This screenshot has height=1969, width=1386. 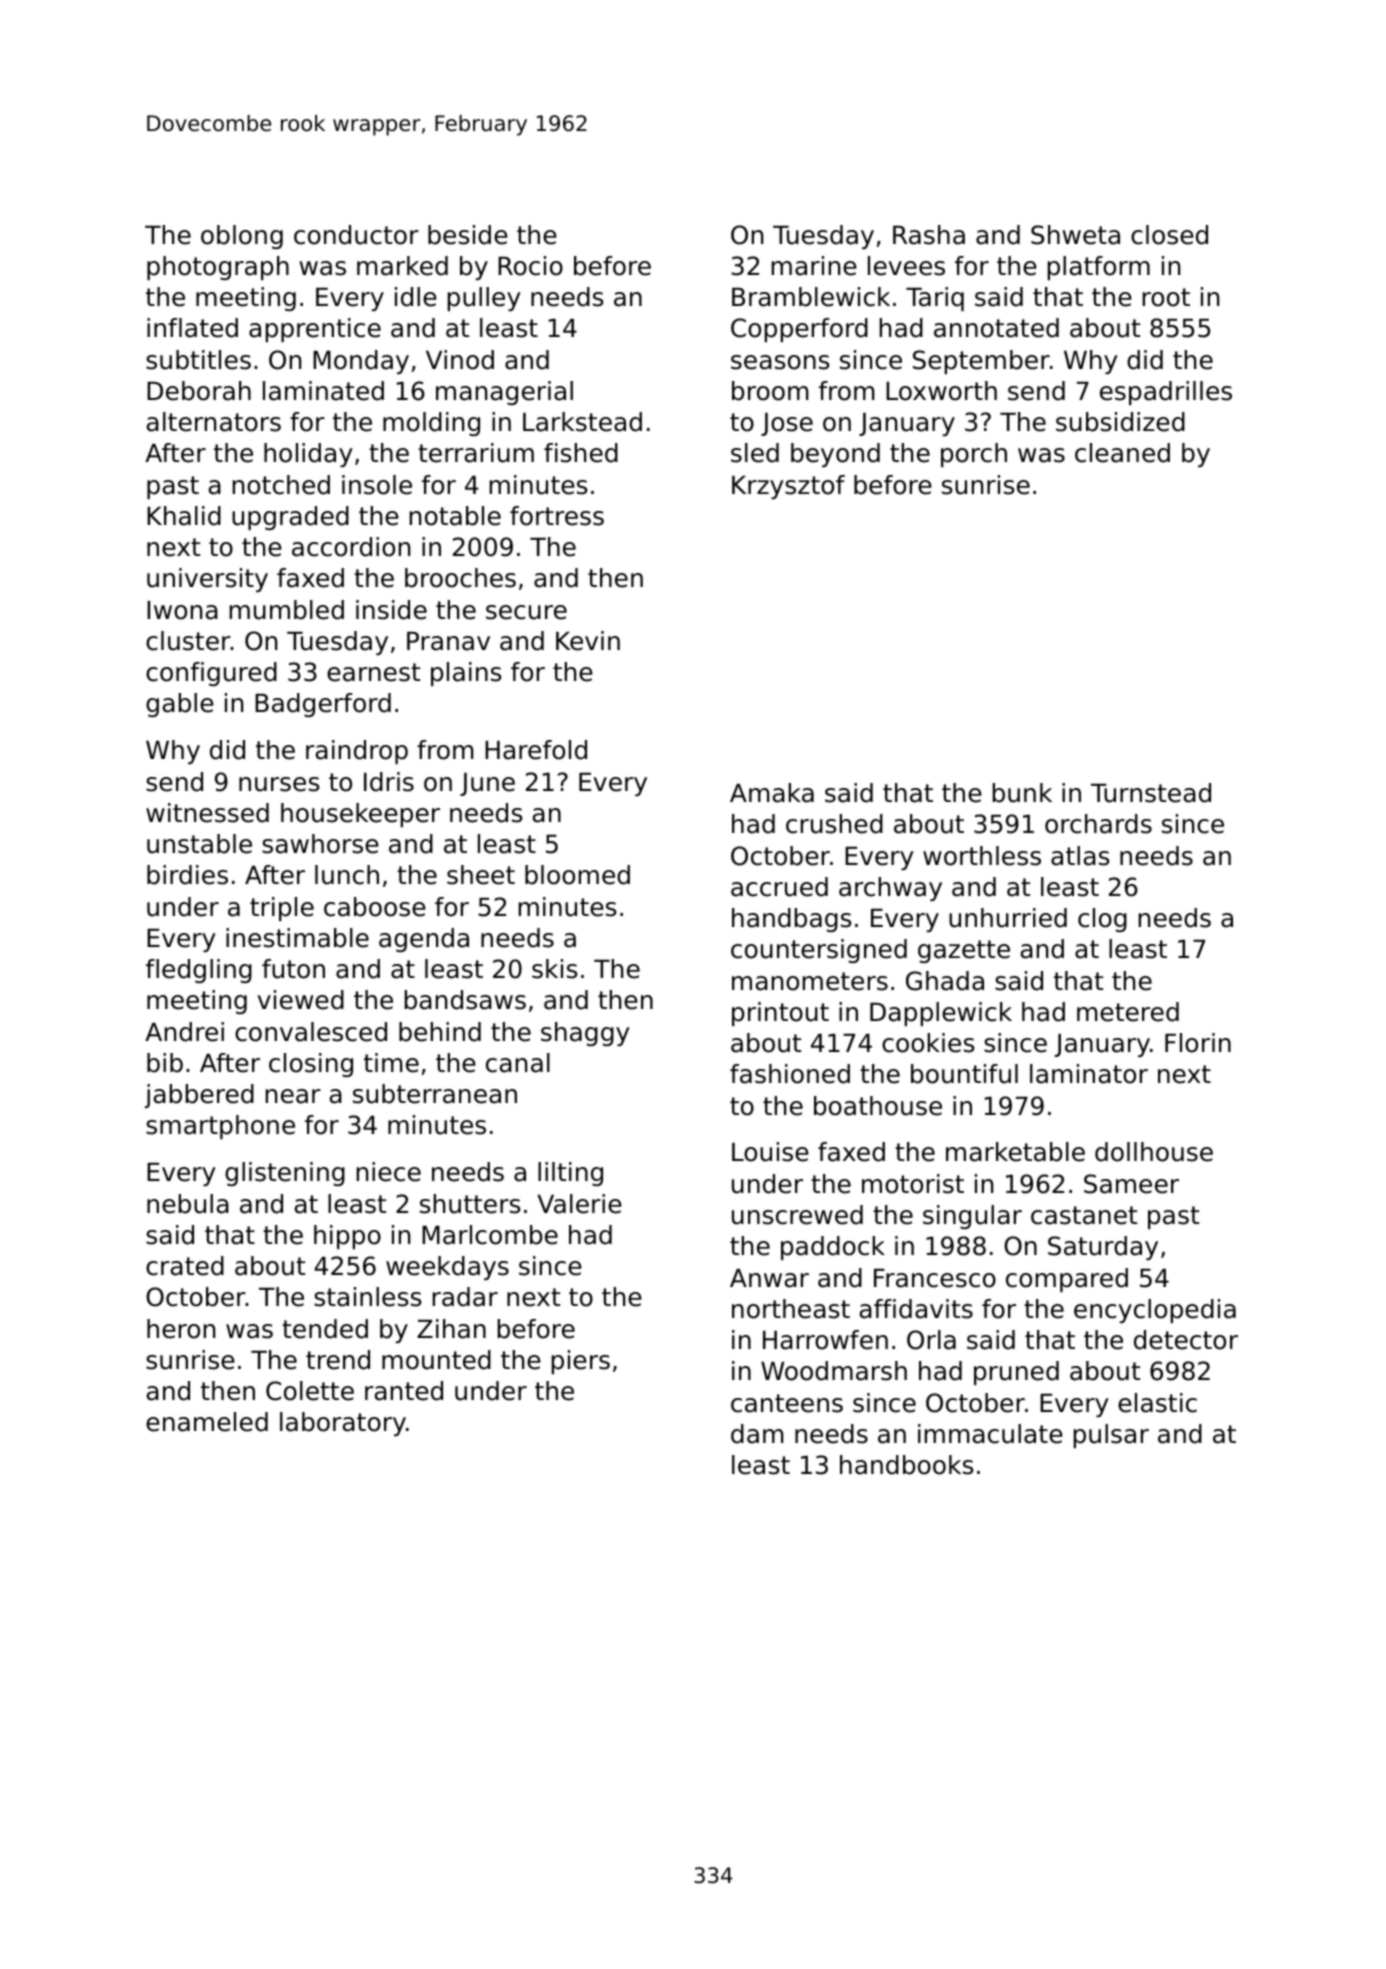 I want to click on Harrowfen, so click(x=825, y=1340).
